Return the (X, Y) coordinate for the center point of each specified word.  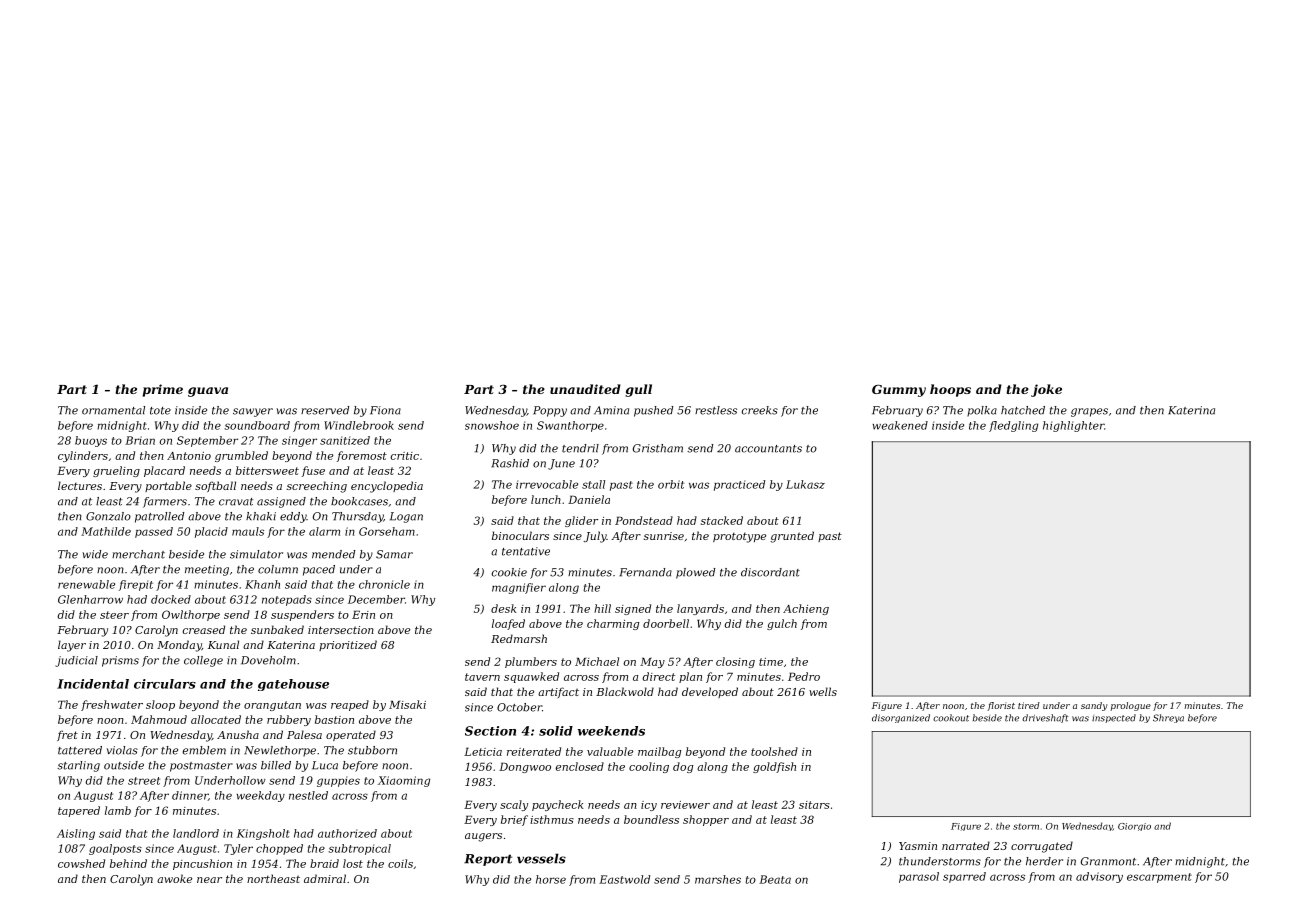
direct (659, 676)
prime (163, 390)
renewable (86, 584)
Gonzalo (108, 516)
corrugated (1042, 847)
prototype (739, 537)
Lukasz (805, 484)
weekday (261, 796)
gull (638, 390)
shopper (706, 820)
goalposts (115, 849)
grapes (1089, 412)
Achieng (806, 609)
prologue (1131, 706)
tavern (482, 677)
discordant (770, 572)
